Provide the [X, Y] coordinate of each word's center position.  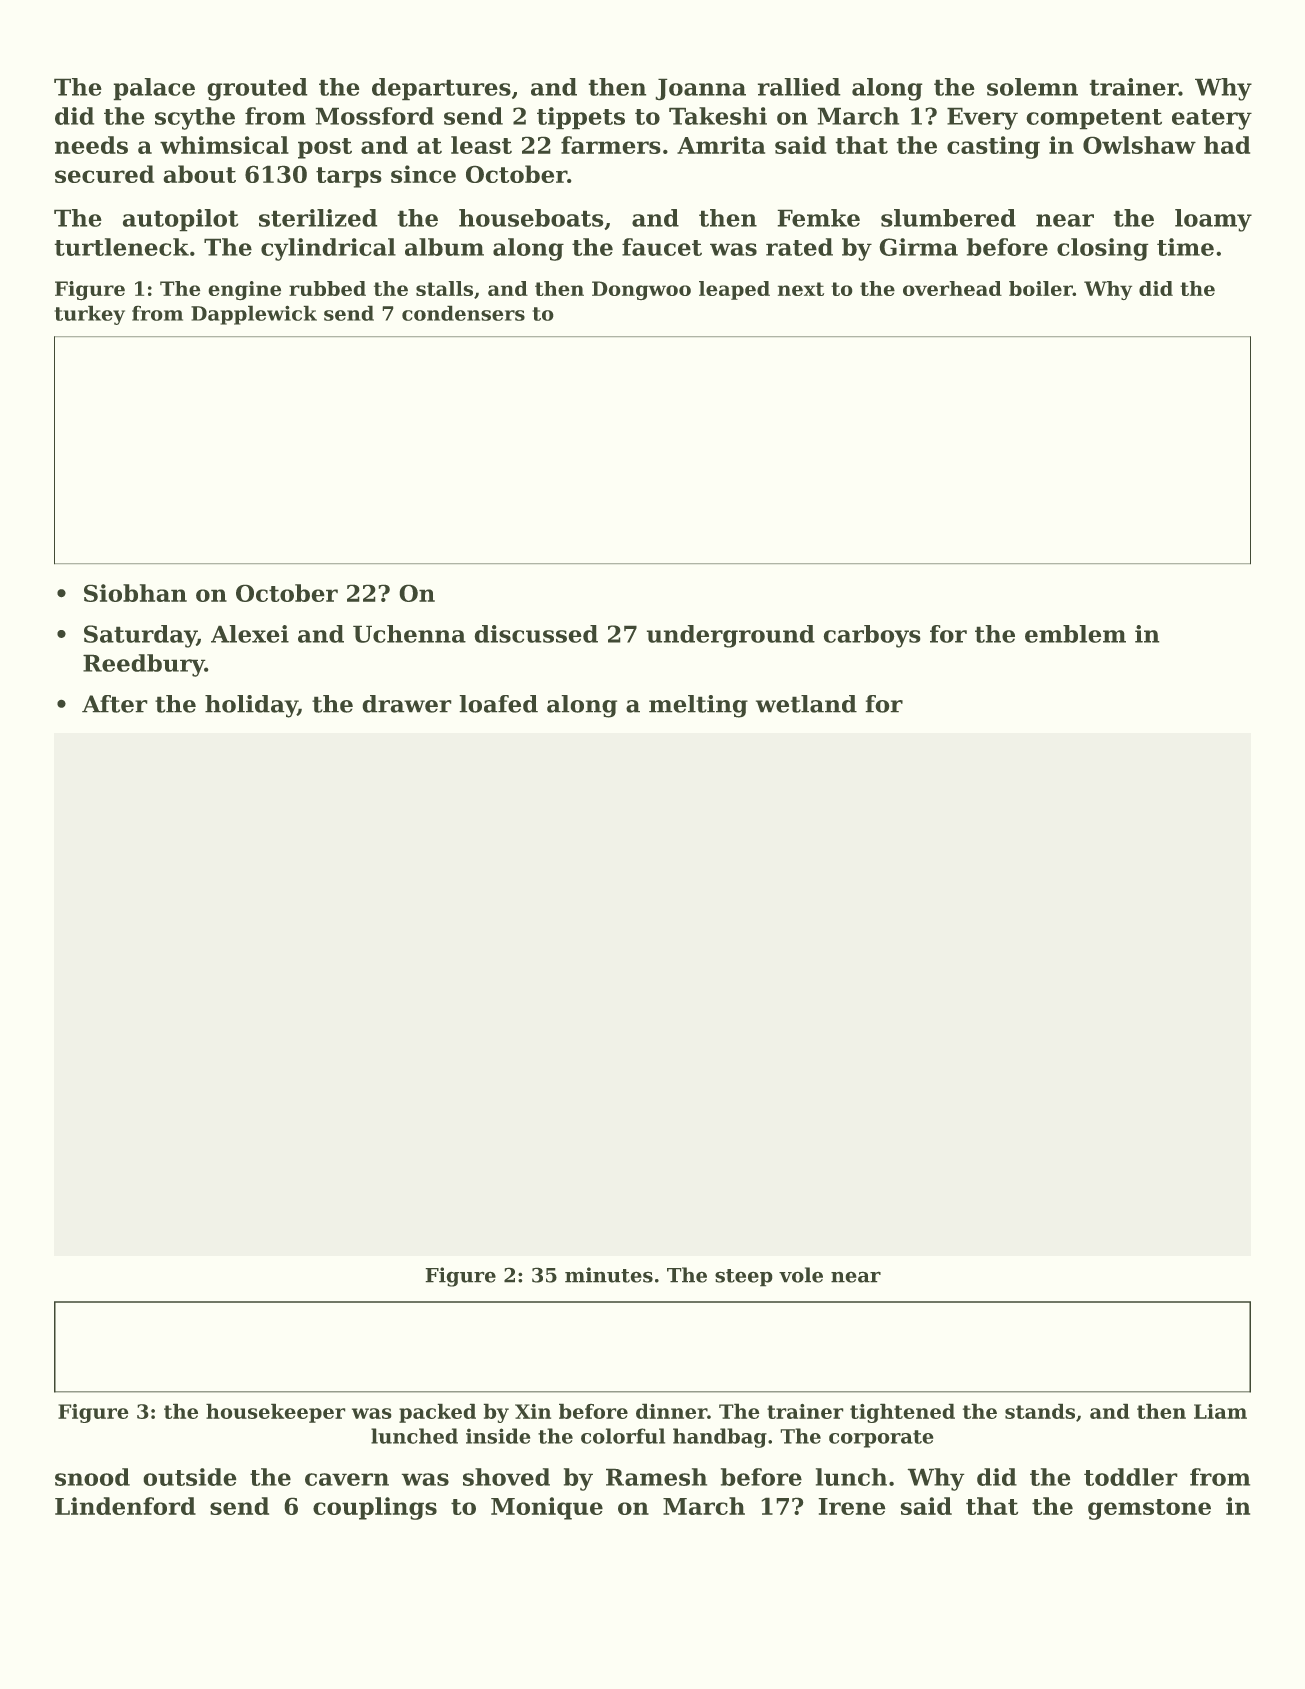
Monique [547, 1508]
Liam [1220, 1411]
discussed [536, 634]
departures [441, 89]
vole [801, 1275]
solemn [1032, 87]
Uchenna [409, 634]
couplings [375, 1508]
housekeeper [276, 1413]
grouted [257, 89]
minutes [609, 1275]
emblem [1075, 634]
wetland [806, 704]
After [115, 704]
